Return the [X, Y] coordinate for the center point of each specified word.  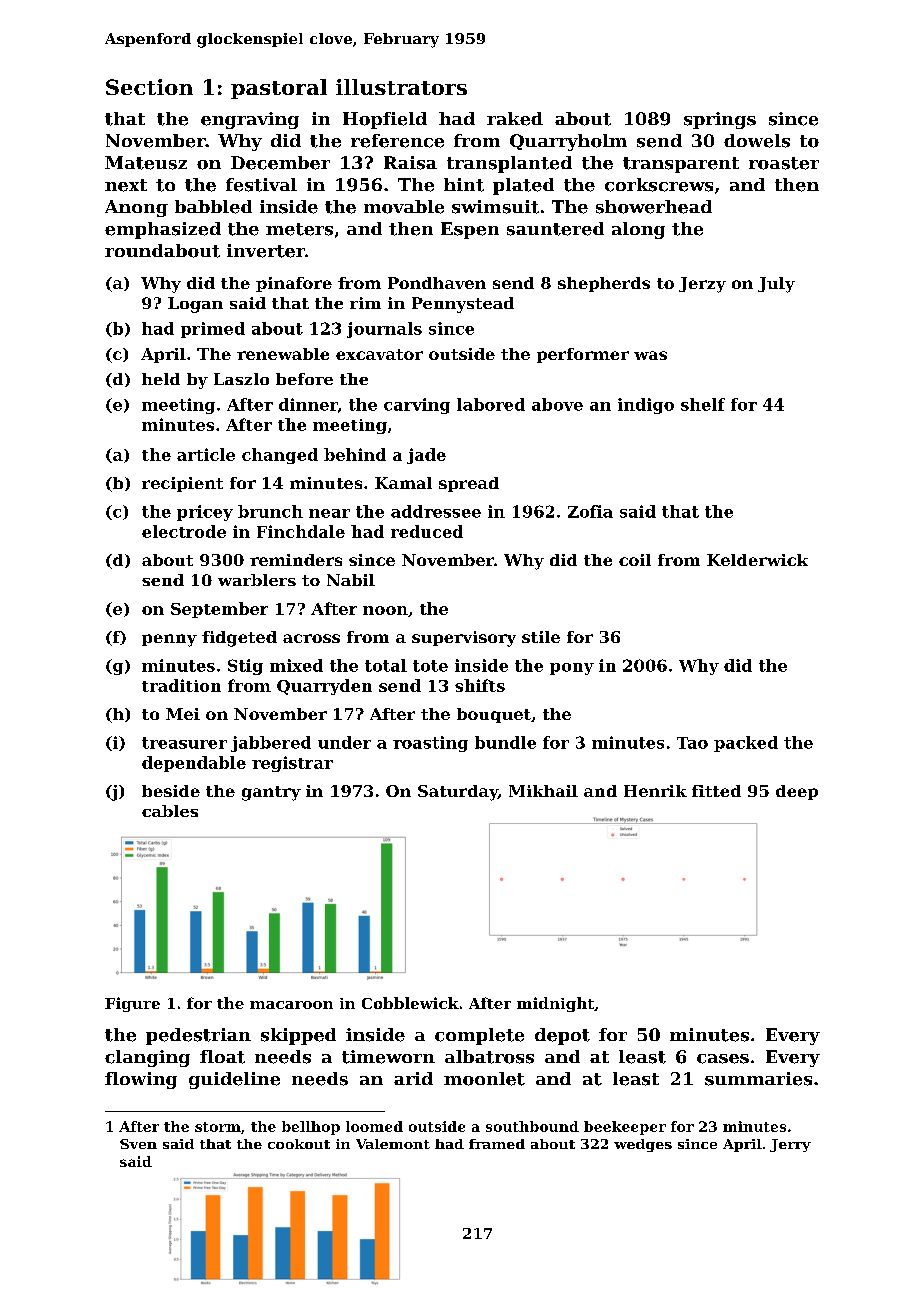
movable [404, 207]
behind [355, 454]
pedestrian [198, 1036]
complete [479, 1036]
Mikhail [543, 791]
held [161, 379]
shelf [703, 404]
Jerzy [702, 285]
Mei [183, 714]
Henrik [655, 791]
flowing [141, 1080]
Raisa [410, 163]
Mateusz [146, 163]
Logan [195, 305]
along [638, 230]
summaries [758, 1079]
